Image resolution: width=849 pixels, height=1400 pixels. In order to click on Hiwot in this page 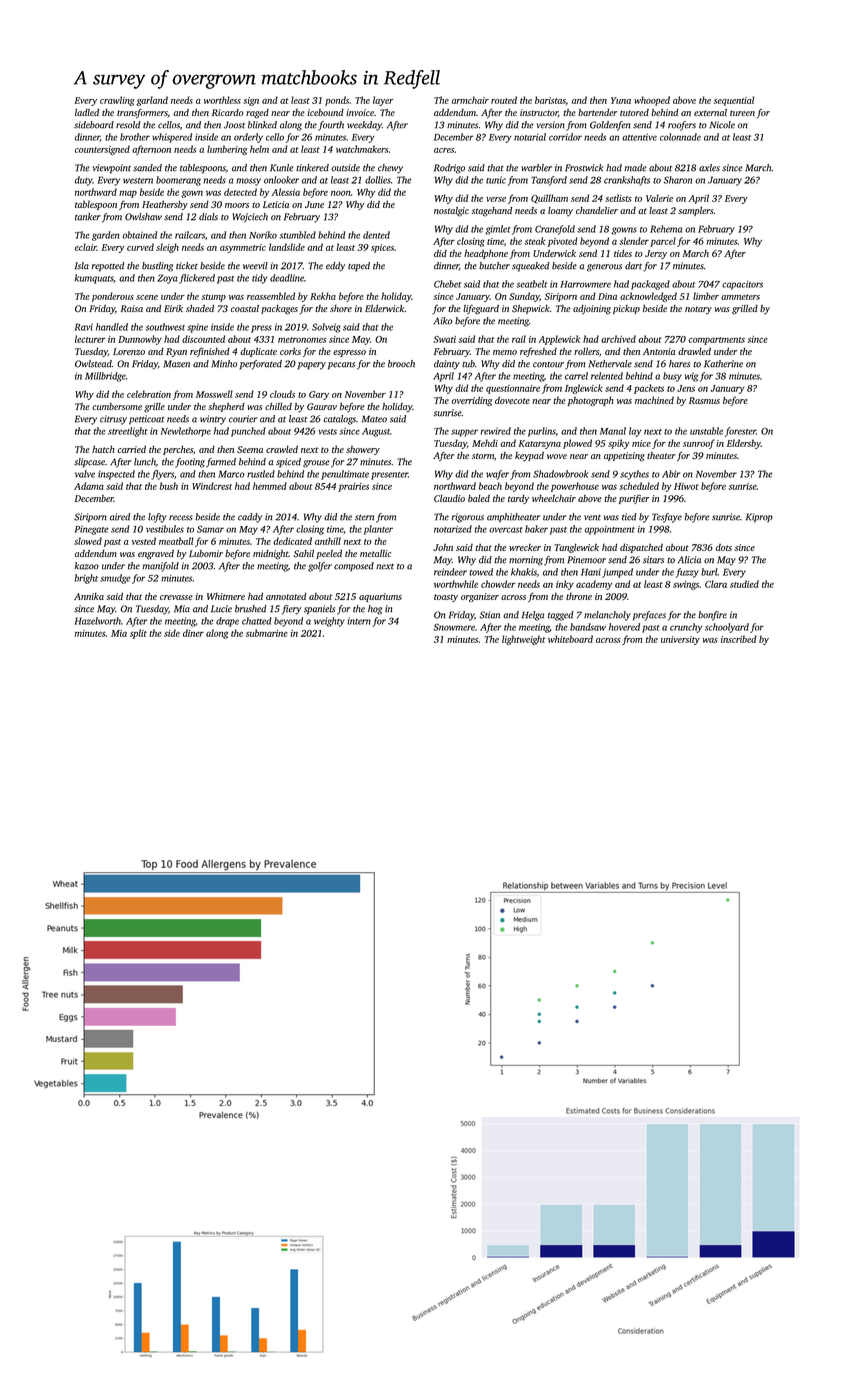, I will do `click(686, 486)`.
